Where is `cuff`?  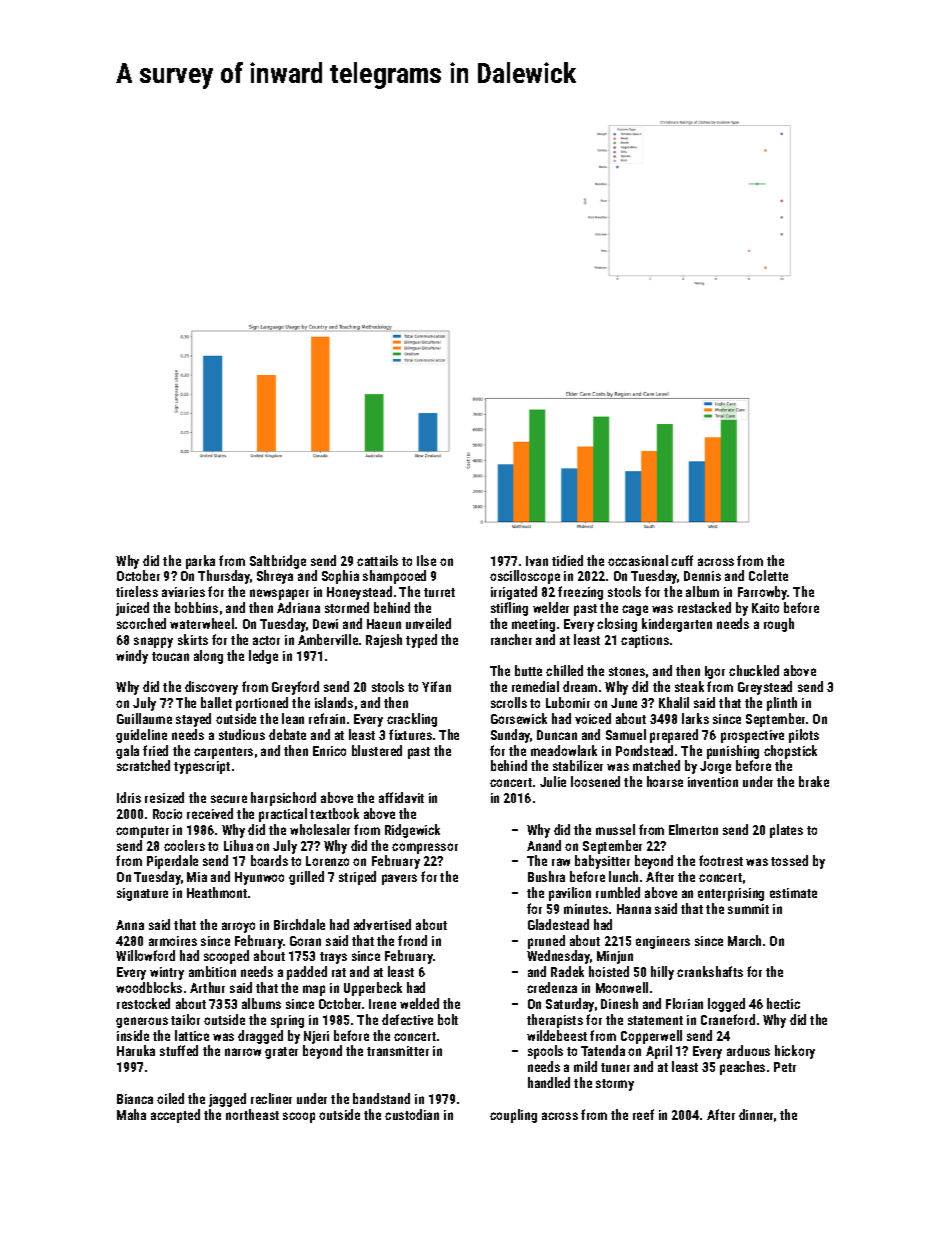 cuff is located at coordinates (682, 560).
